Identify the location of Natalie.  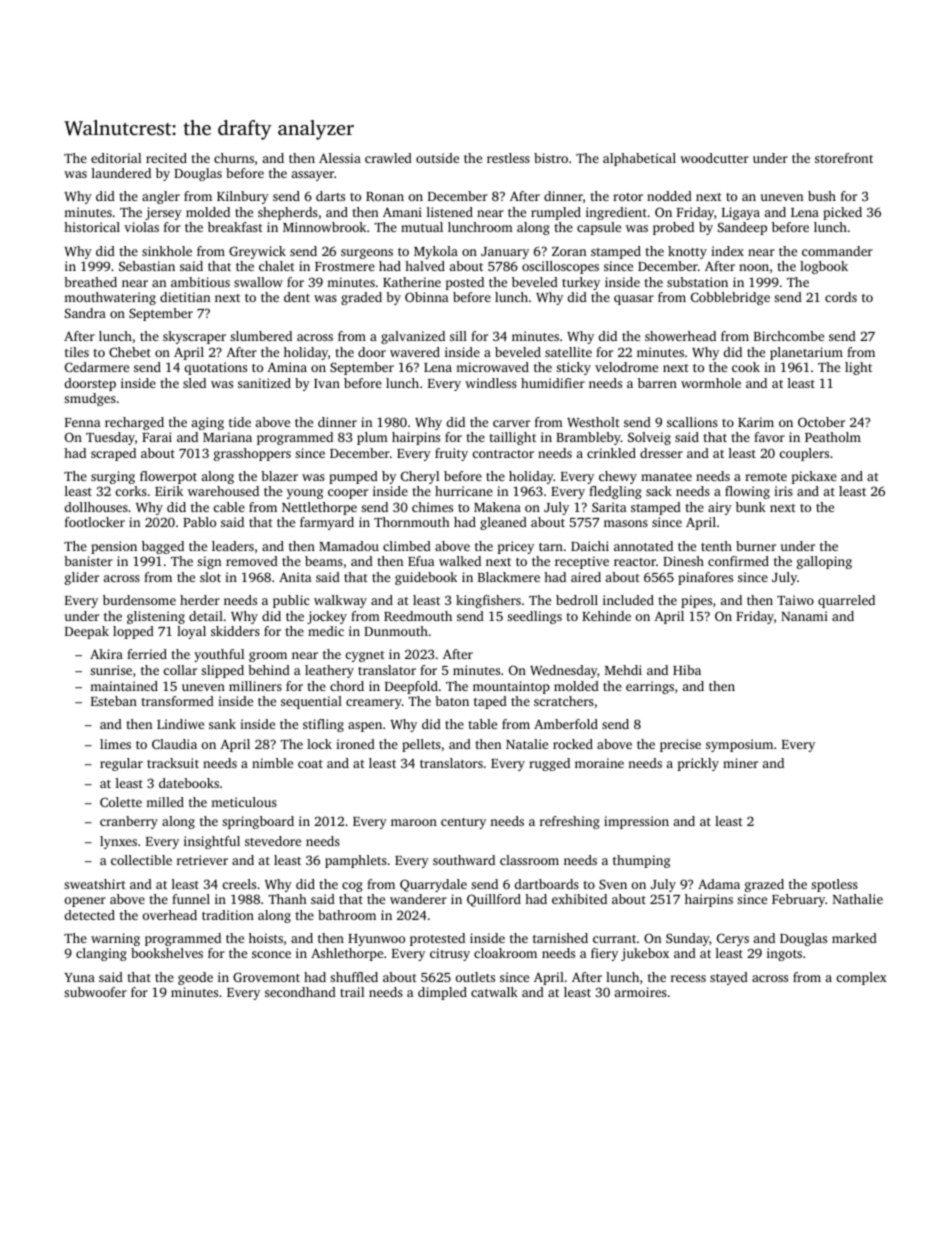
(527, 744).
